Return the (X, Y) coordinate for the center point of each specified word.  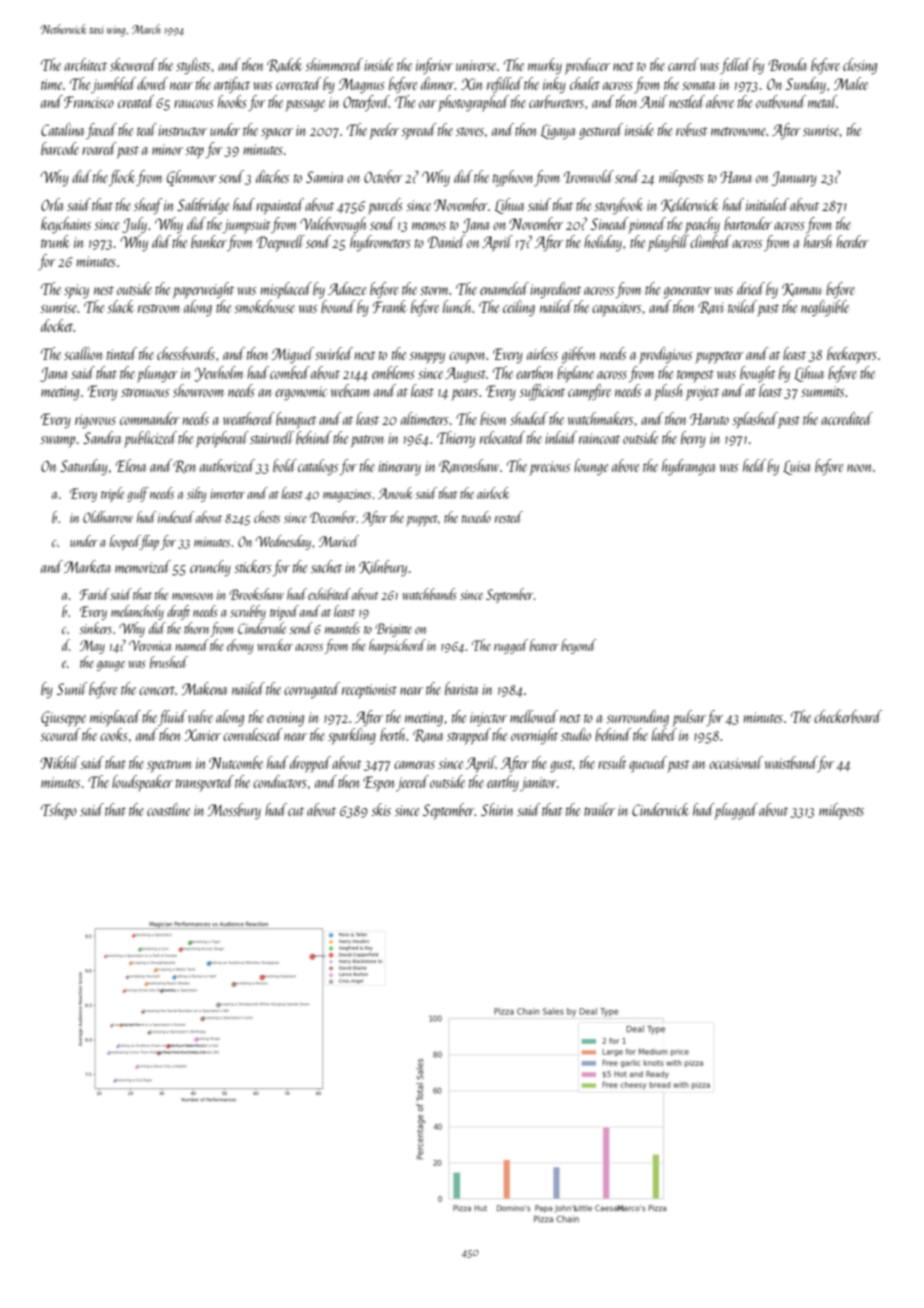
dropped (310, 764)
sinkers (95, 628)
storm (435, 290)
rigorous (95, 421)
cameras (414, 765)
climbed (710, 241)
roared (99, 148)
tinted (122, 353)
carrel (683, 64)
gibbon (579, 355)
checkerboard (848, 716)
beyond (579, 646)
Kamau (801, 290)
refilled (505, 85)
